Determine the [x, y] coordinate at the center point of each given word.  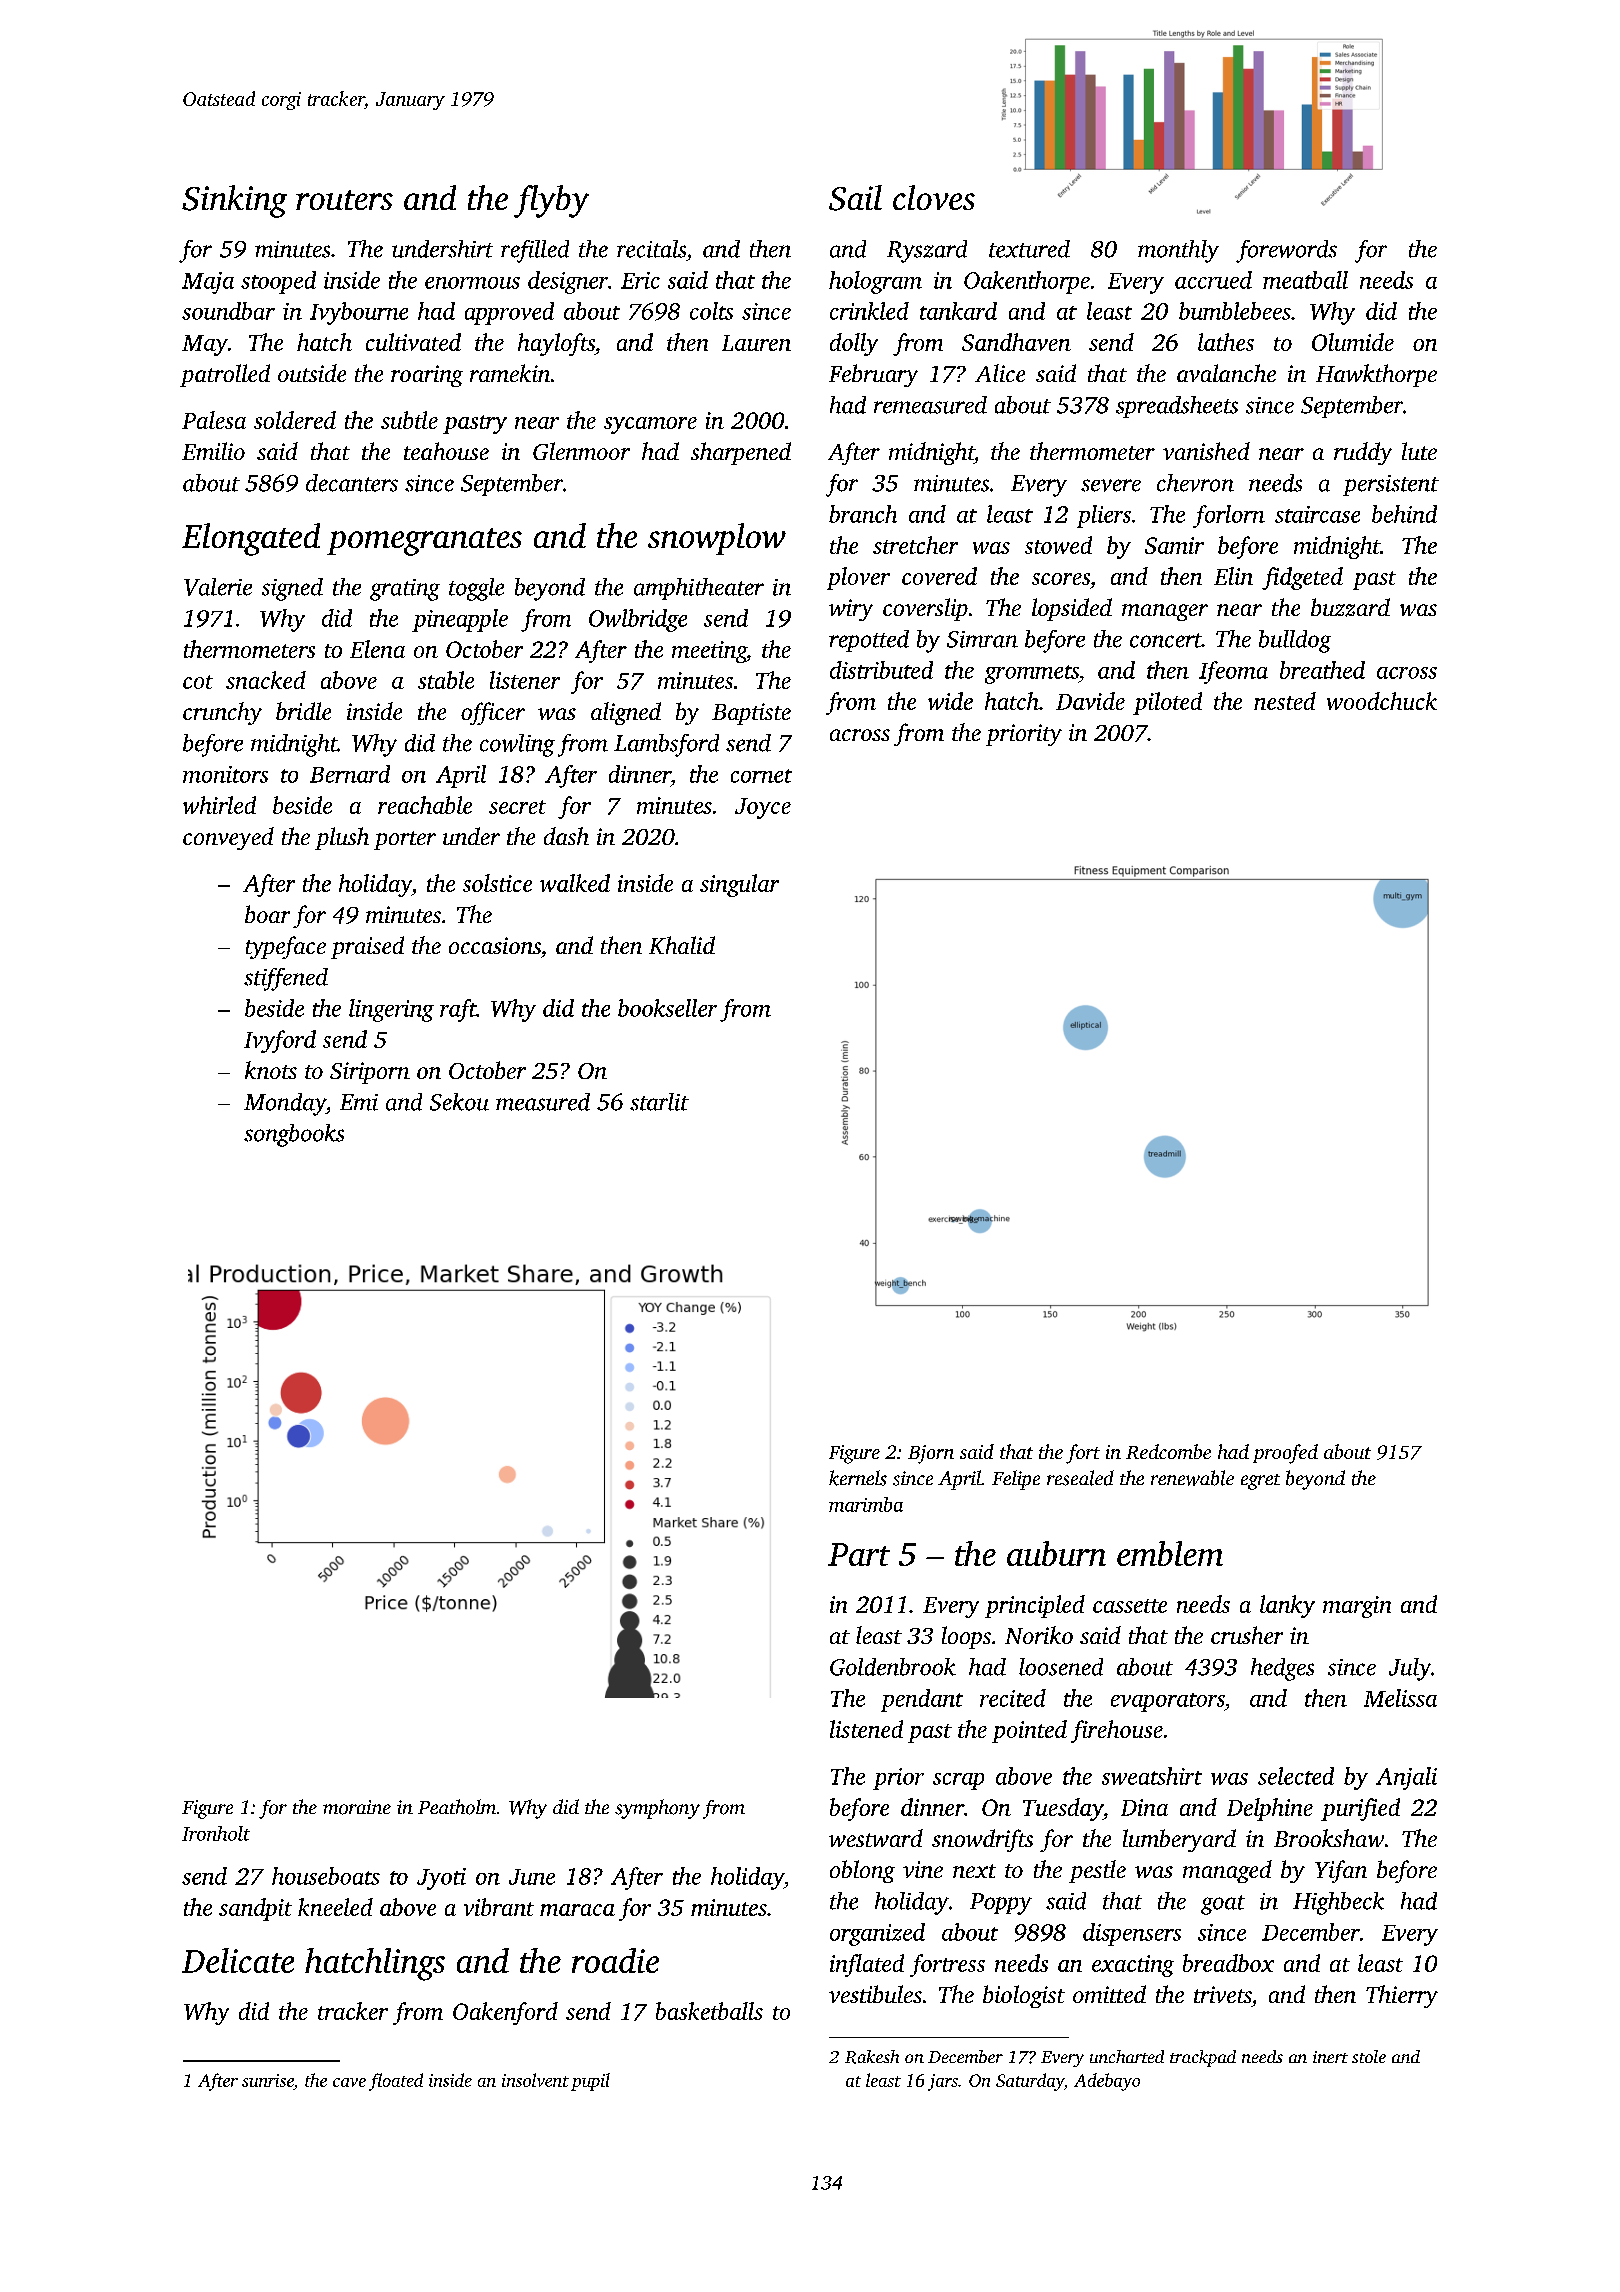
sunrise [268, 2082]
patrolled [225, 375]
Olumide [1353, 342]
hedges [1282, 1669]
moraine [357, 1807]
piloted [1167, 703]
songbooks [294, 1135]
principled [1035, 1606]
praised [367, 947]
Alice [1000, 373]
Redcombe [1168, 1451]
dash [566, 836]
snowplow [717, 539]
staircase [1317, 514]
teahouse [446, 451]
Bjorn [931, 1454]
